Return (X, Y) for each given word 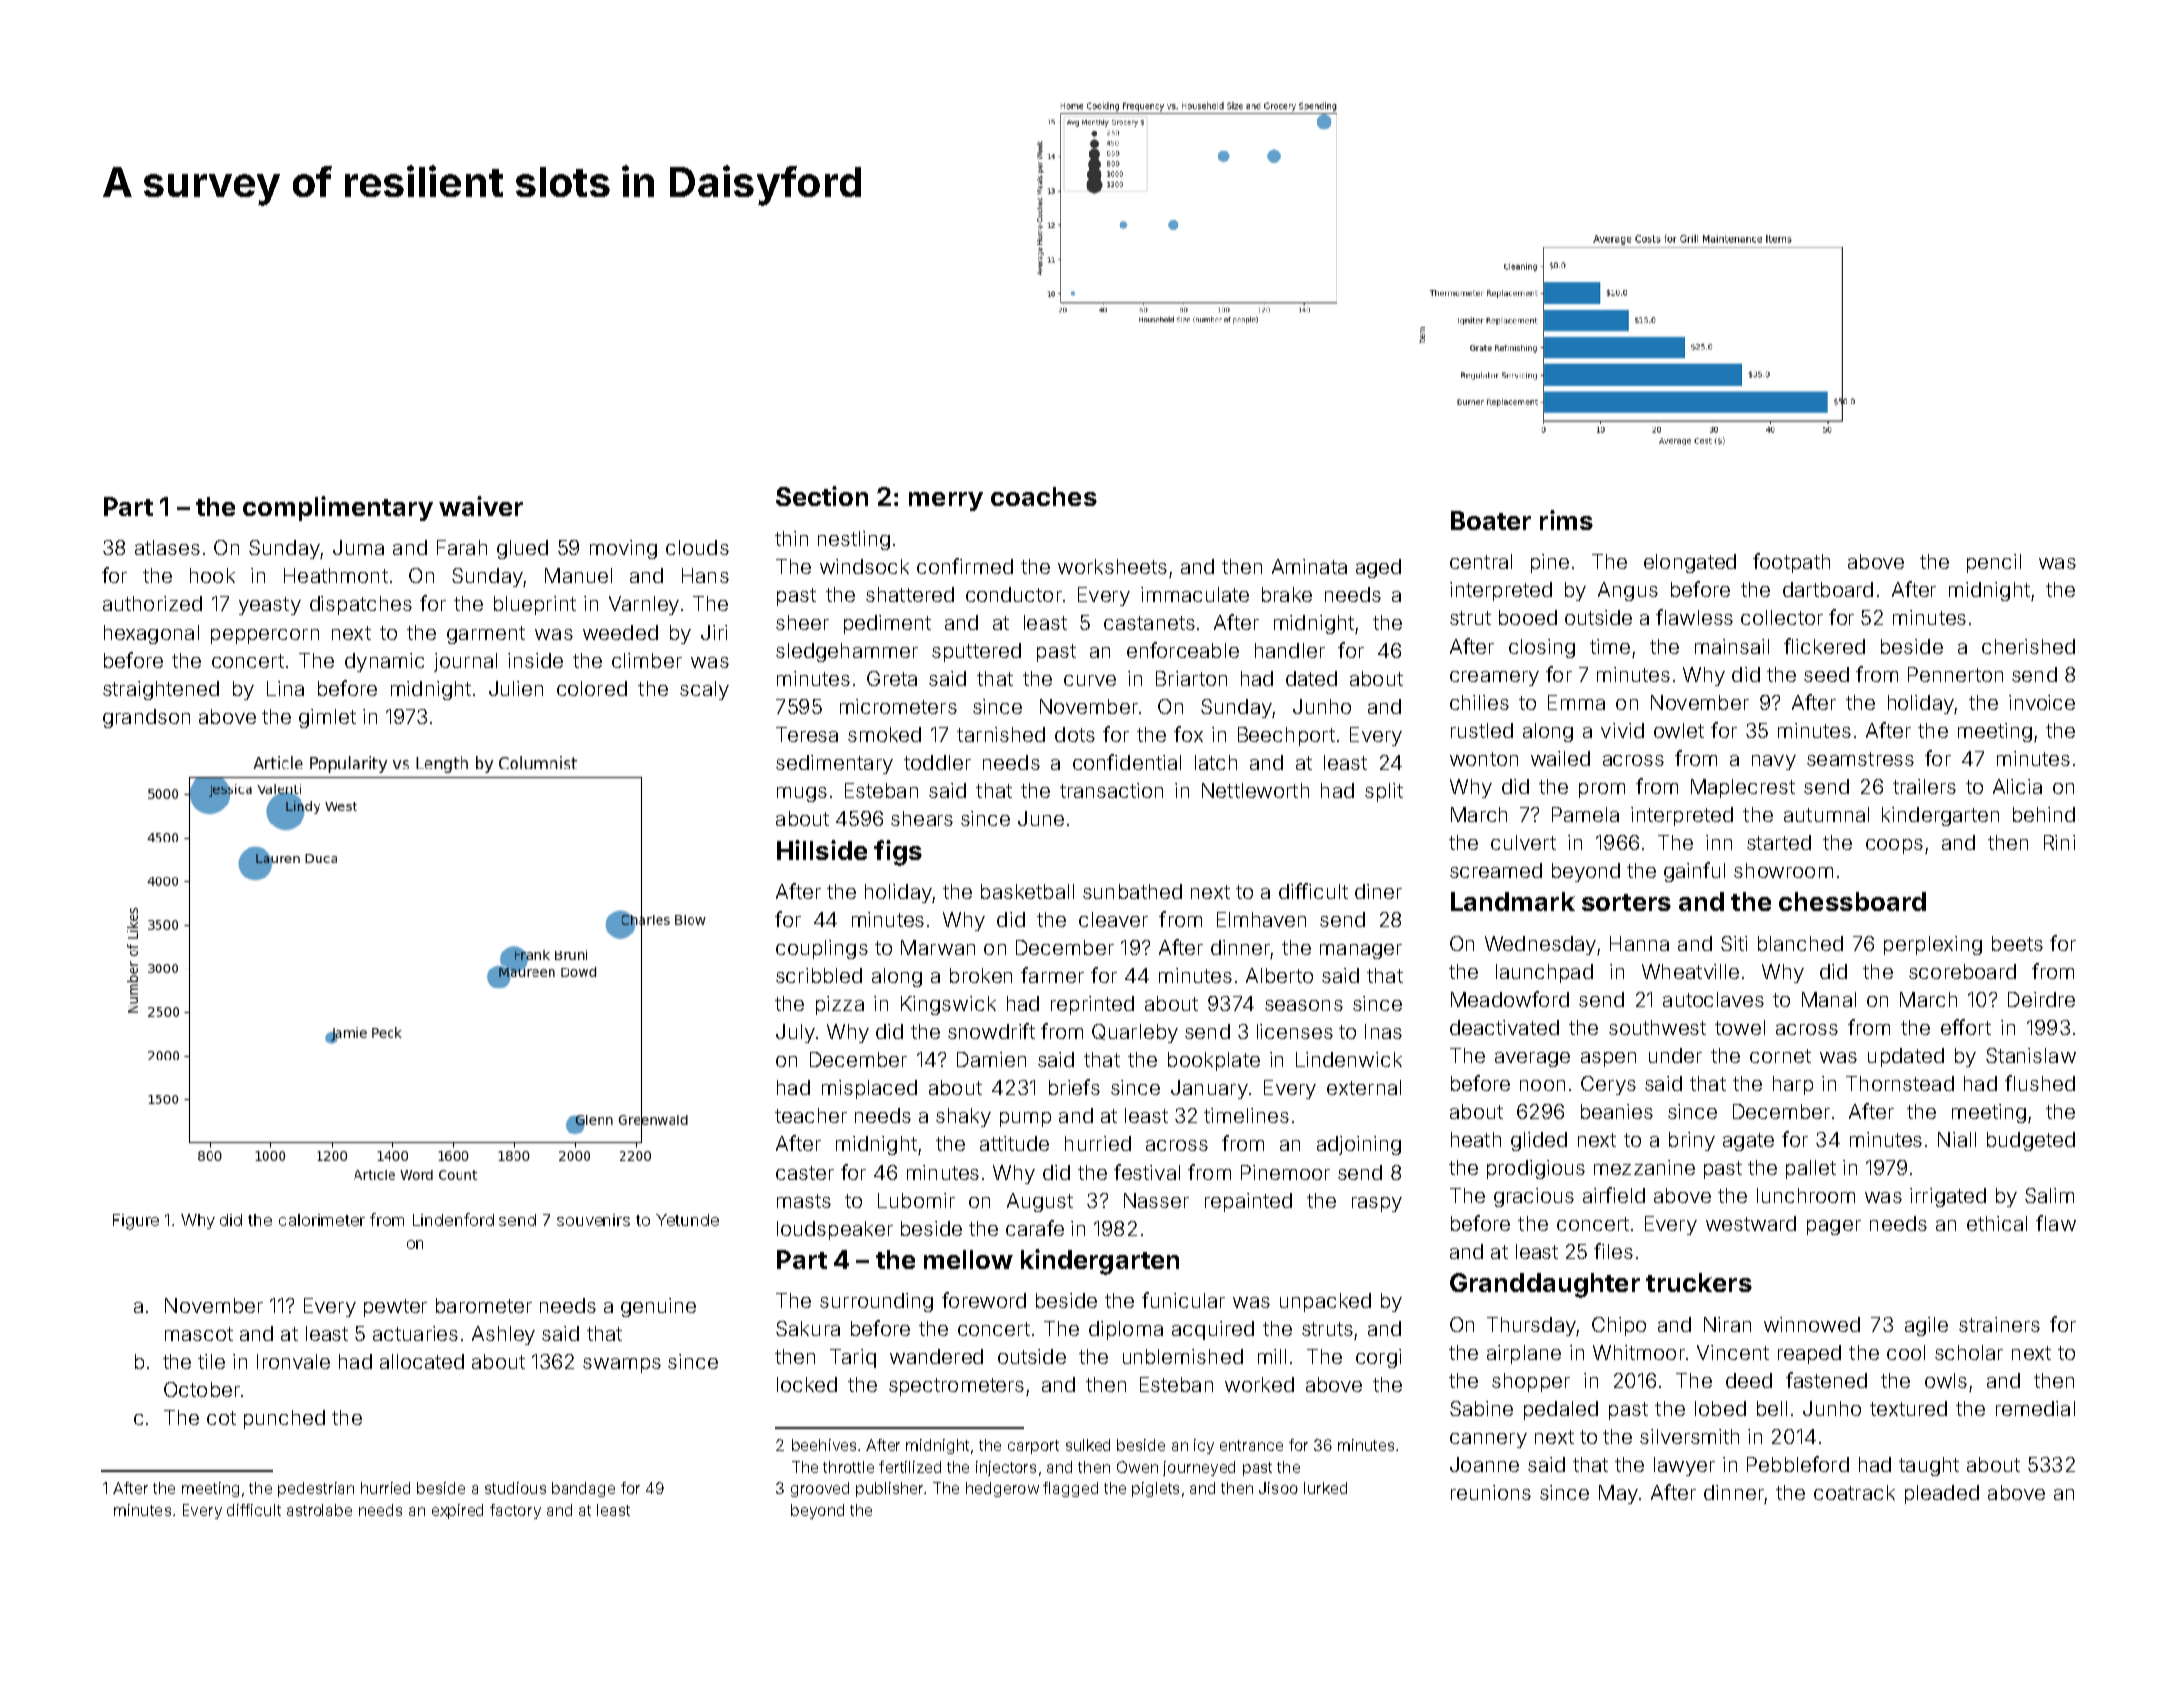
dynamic (384, 662)
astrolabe (319, 1510)
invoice (2042, 702)
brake (1287, 594)
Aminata (1309, 566)
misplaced (869, 1089)
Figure (136, 1222)
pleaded (1942, 1494)
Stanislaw (2031, 1055)
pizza (840, 1005)
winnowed (1812, 1324)
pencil (1994, 563)
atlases (167, 547)
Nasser (1156, 1200)
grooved (820, 1489)
